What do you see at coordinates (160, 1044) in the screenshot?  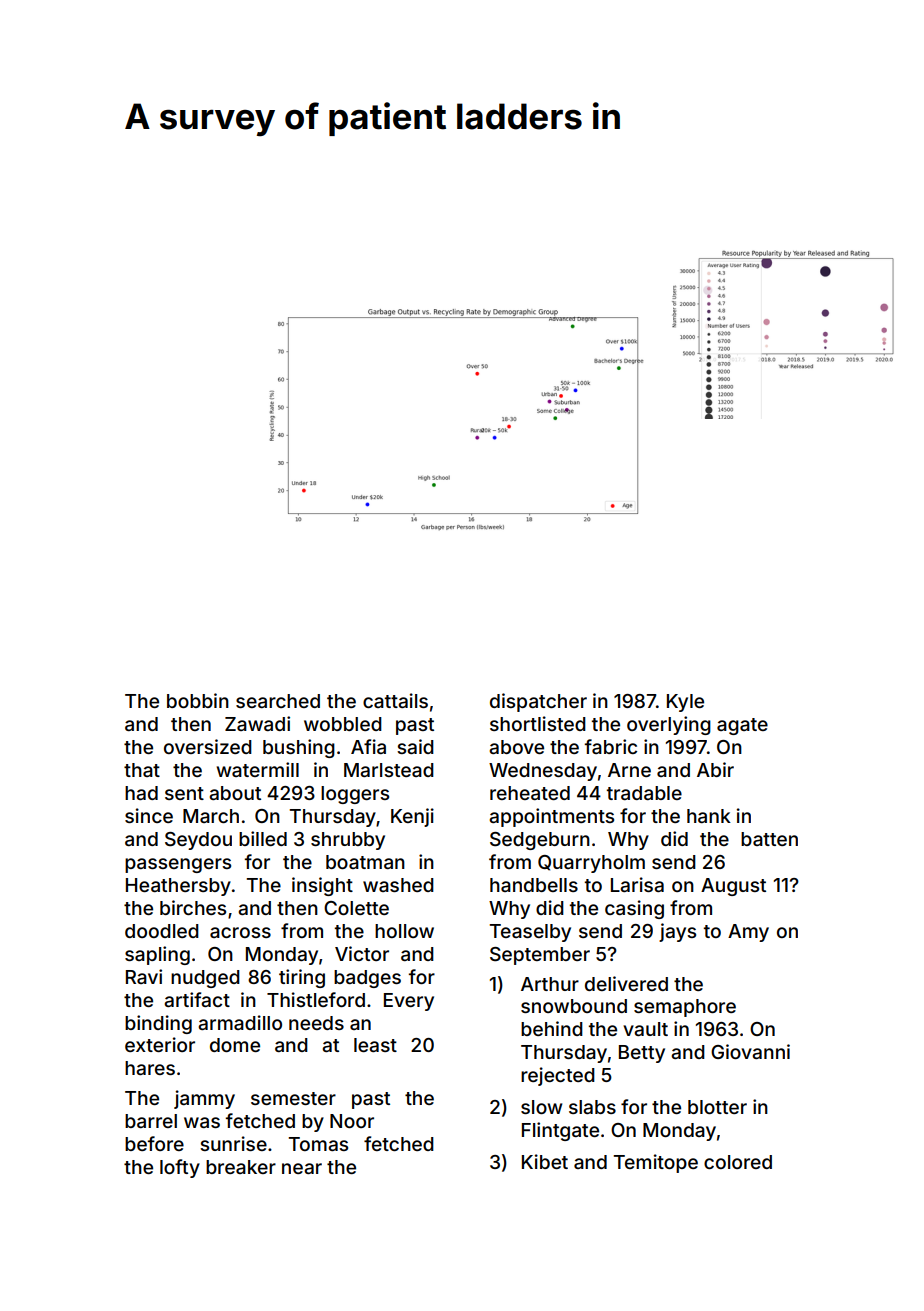 I see `exterior` at bounding box center [160, 1044].
